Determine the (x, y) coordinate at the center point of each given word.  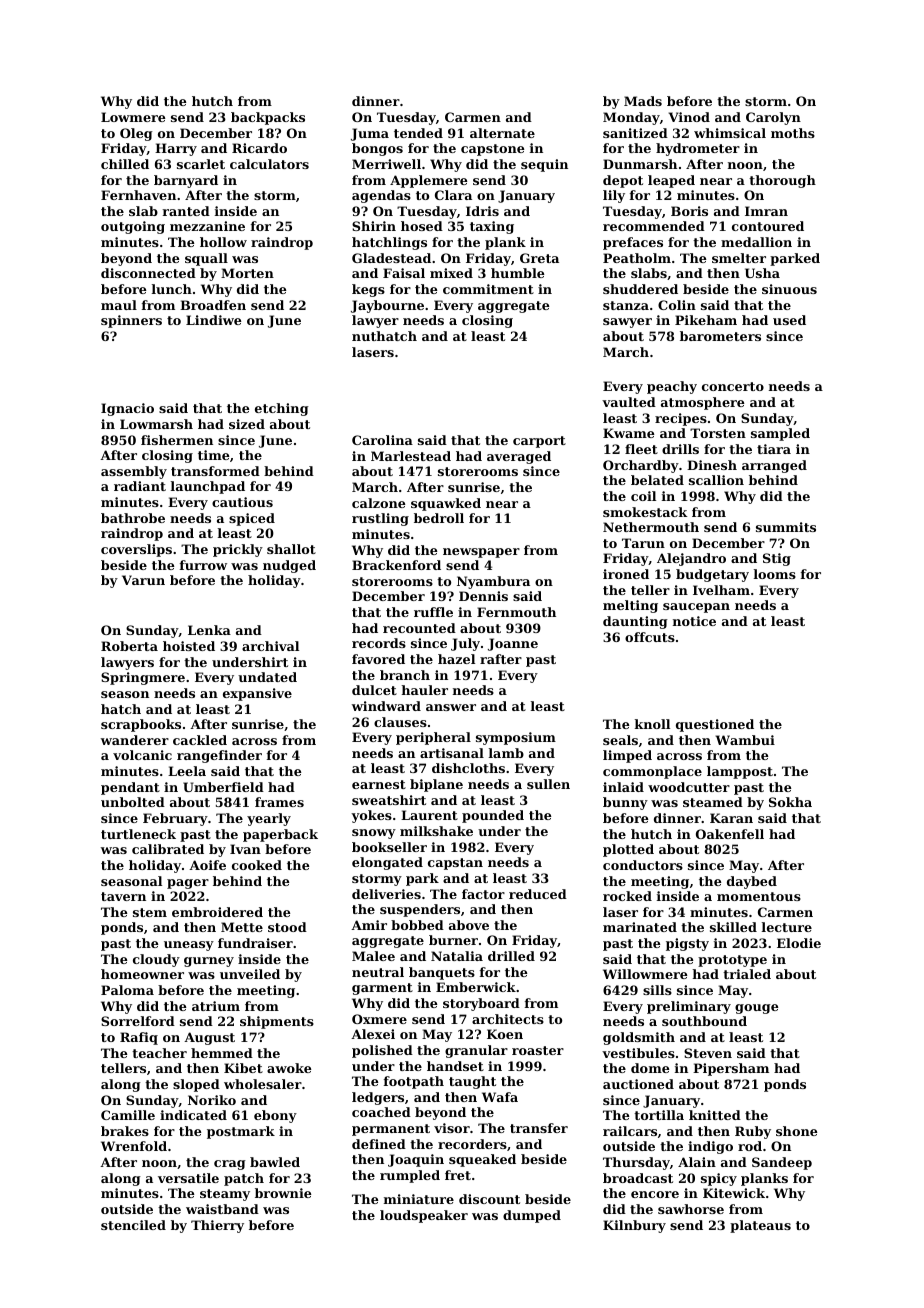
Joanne (513, 644)
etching (282, 409)
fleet (641, 449)
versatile (188, 1178)
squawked (446, 504)
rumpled (410, 1176)
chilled (125, 164)
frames (279, 802)
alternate (502, 133)
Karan (731, 818)
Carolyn (773, 118)
